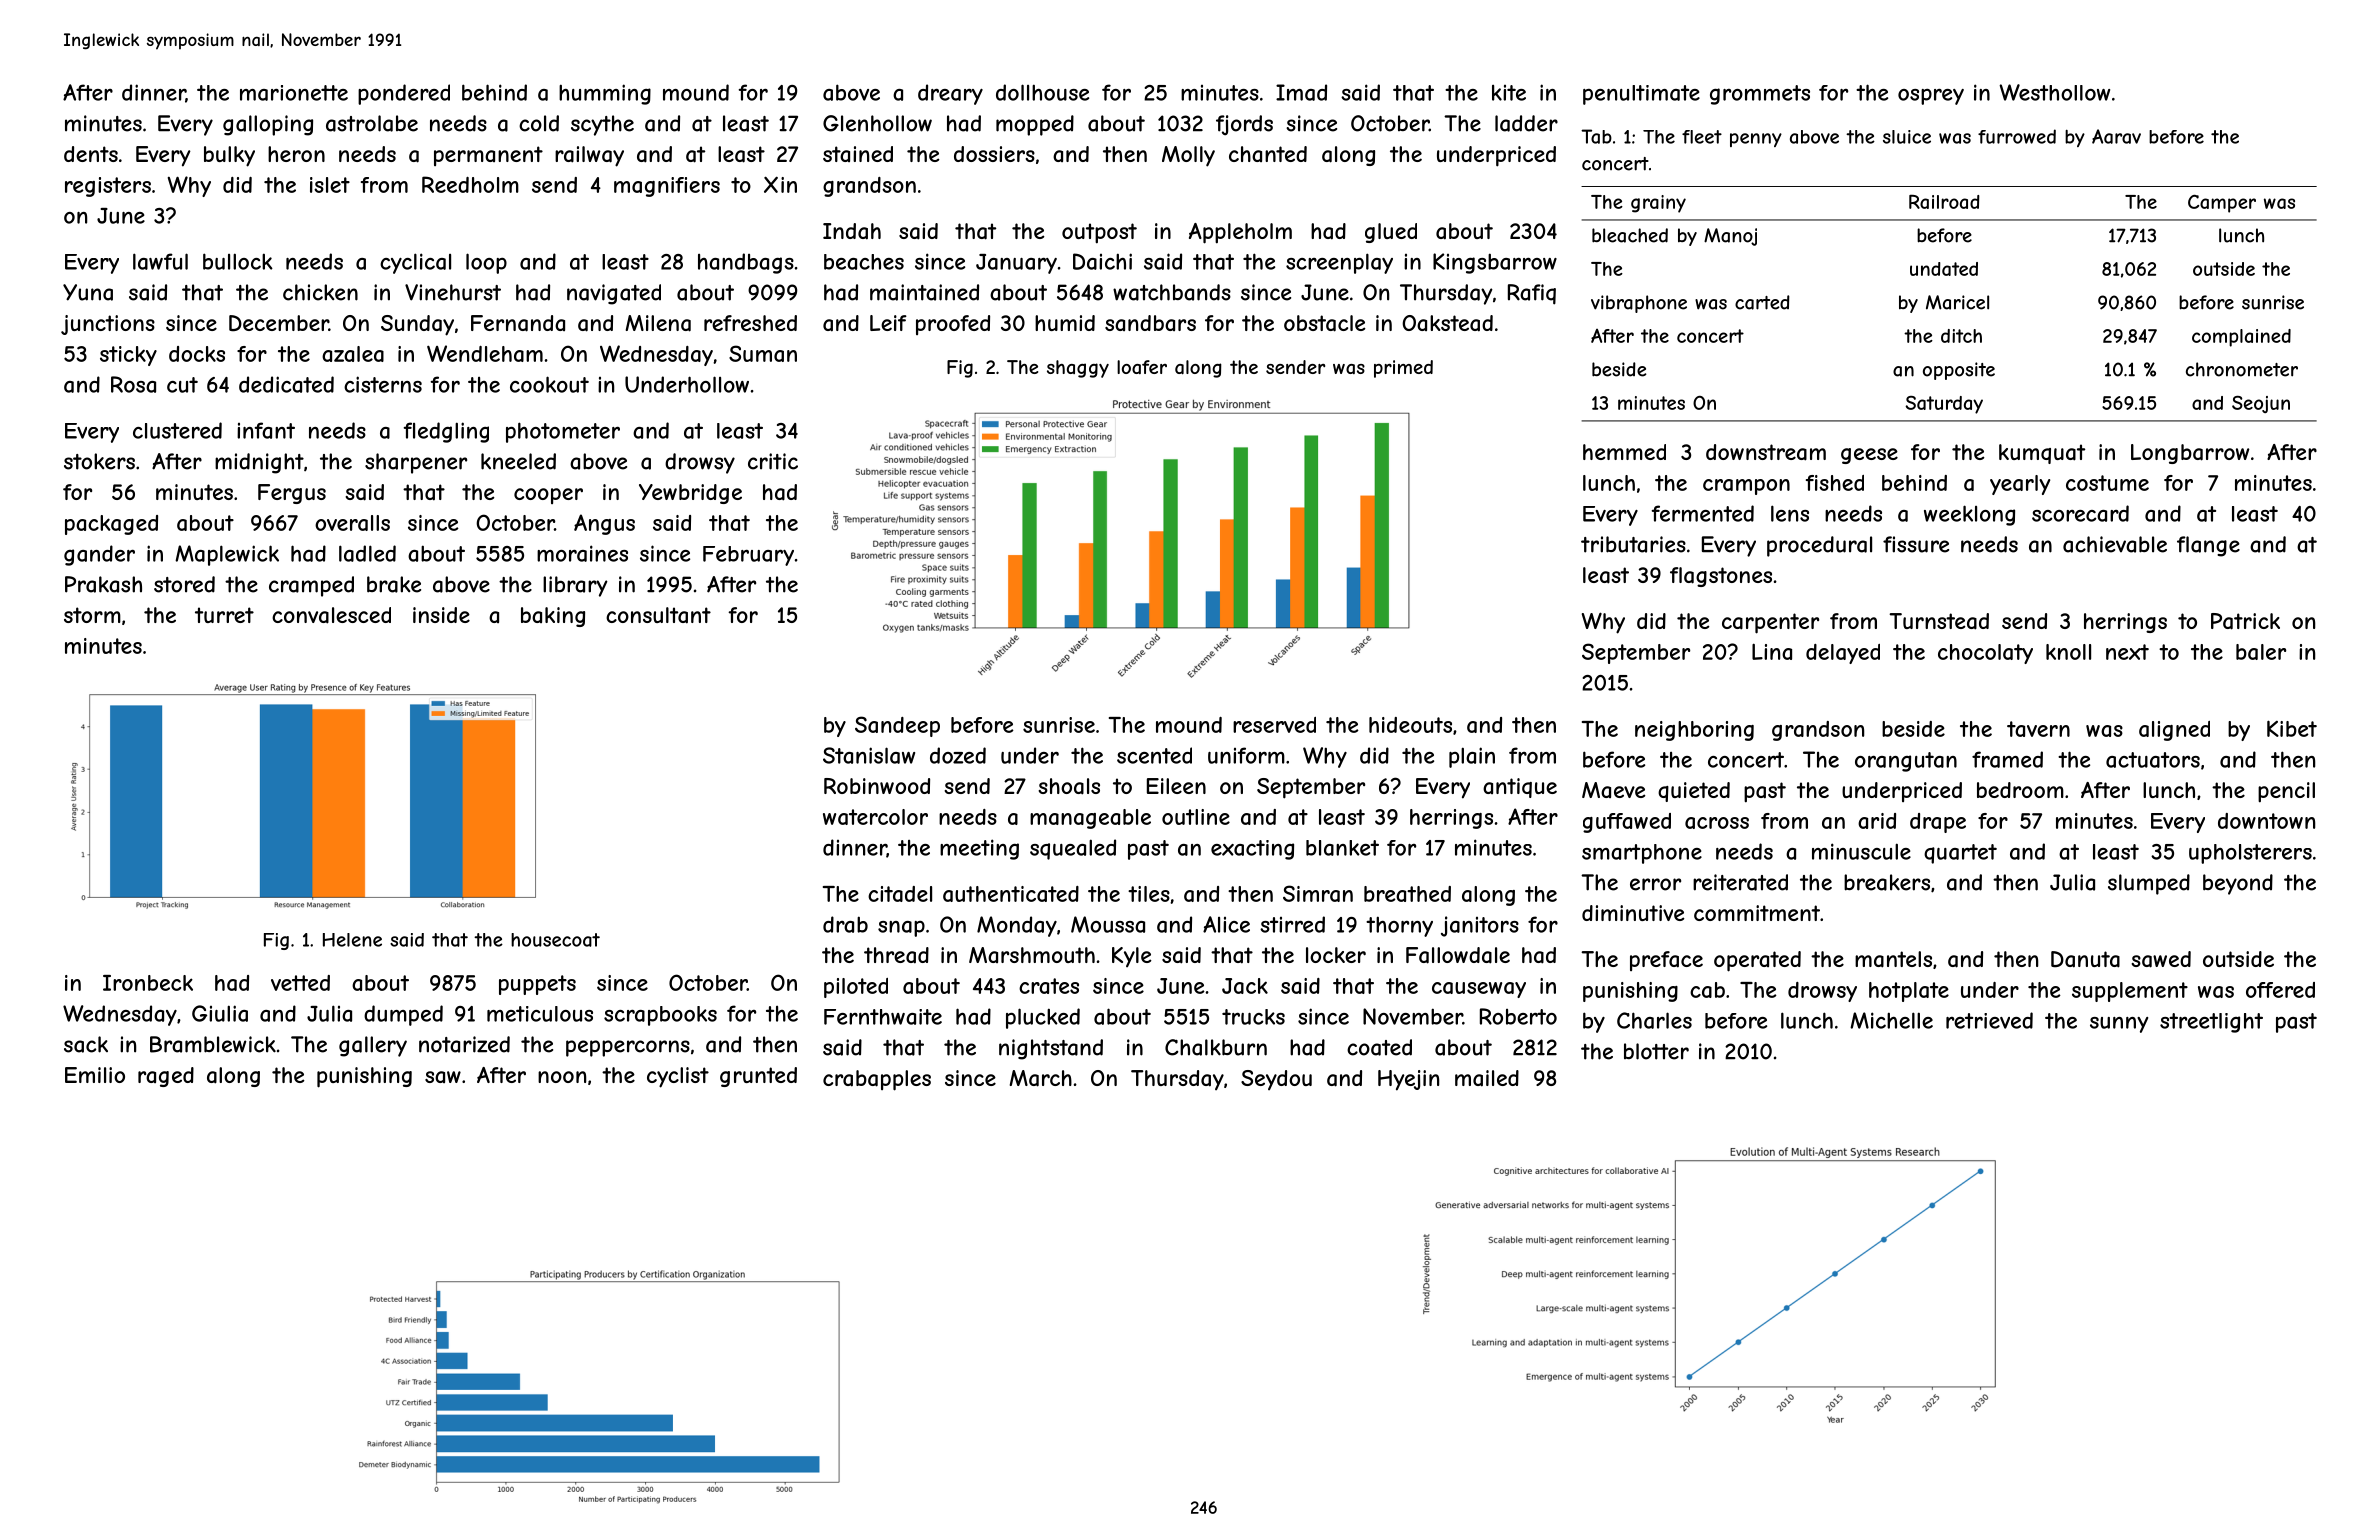 This image has width=2380, height=1540. What do you see at coordinates (92, 615) in the image?
I see `storm` at bounding box center [92, 615].
